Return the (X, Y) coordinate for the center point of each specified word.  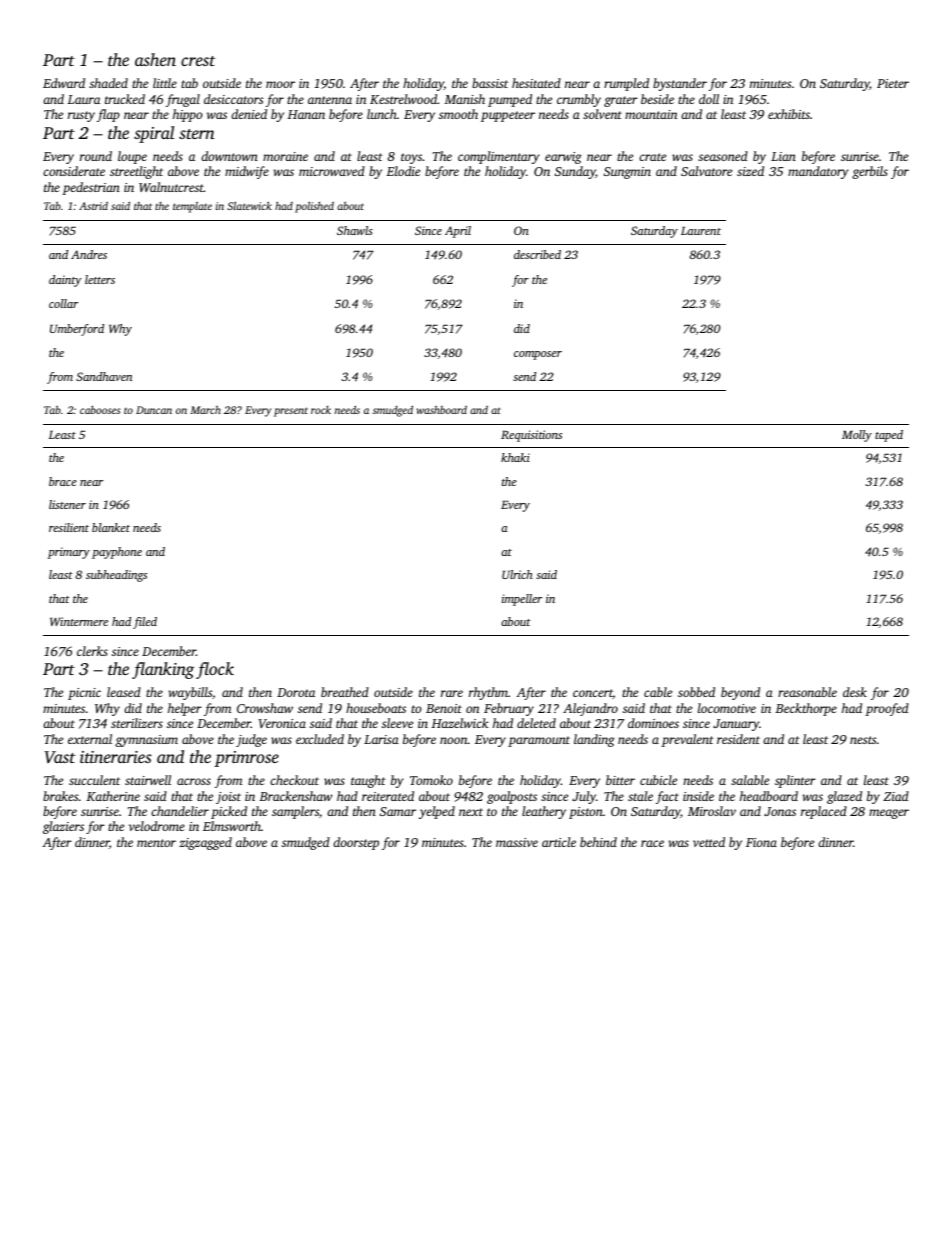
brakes (60, 796)
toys (411, 158)
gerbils (870, 172)
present (291, 412)
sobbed (696, 692)
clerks (92, 651)
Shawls (355, 230)
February (509, 709)
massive (517, 842)
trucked (125, 99)
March (205, 410)
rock (321, 410)
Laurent (701, 230)
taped (889, 436)
